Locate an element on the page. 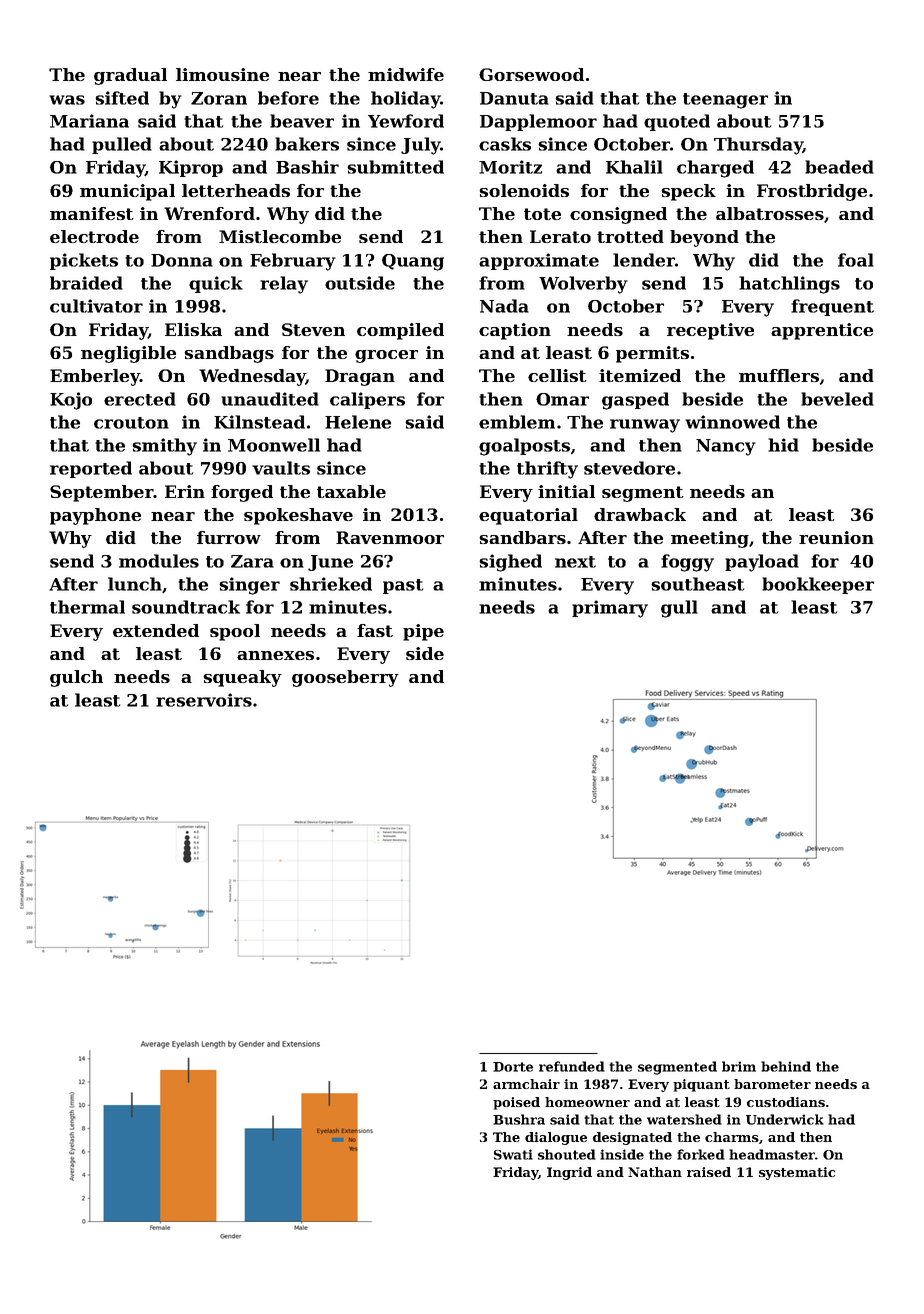  Zoran is located at coordinates (219, 98).
